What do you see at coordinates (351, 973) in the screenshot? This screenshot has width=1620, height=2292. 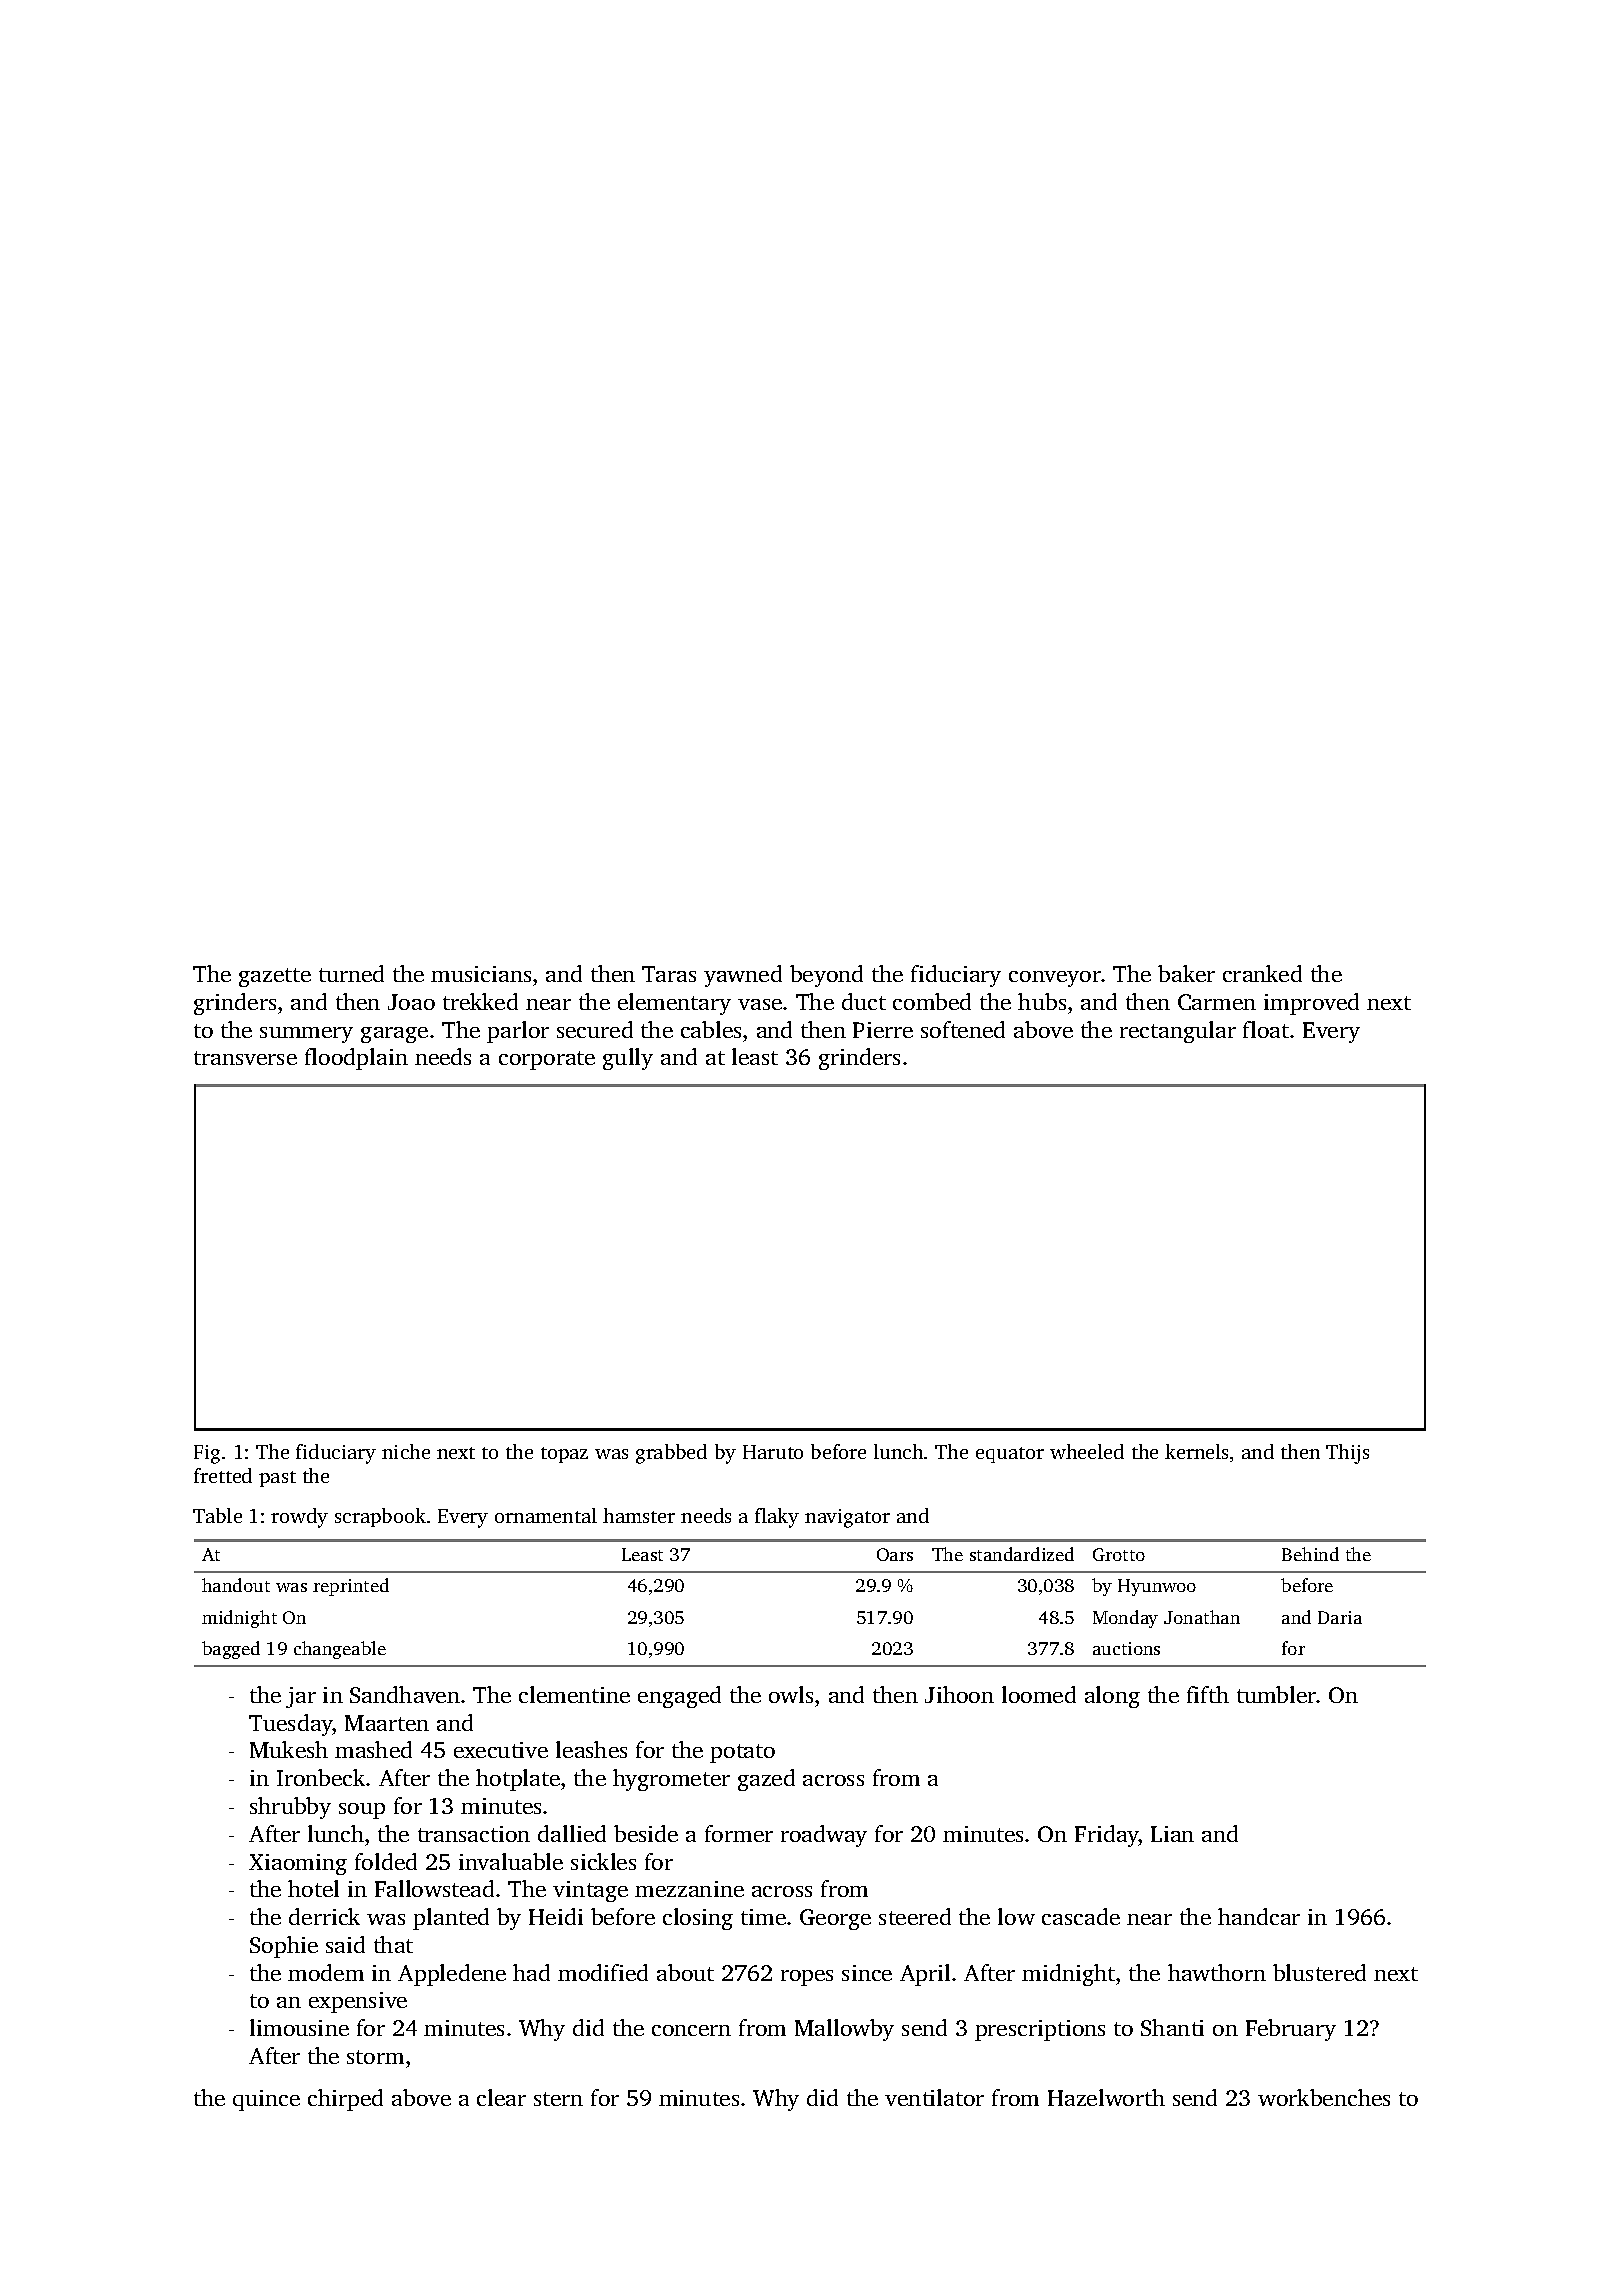 I see `turned` at bounding box center [351, 973].
